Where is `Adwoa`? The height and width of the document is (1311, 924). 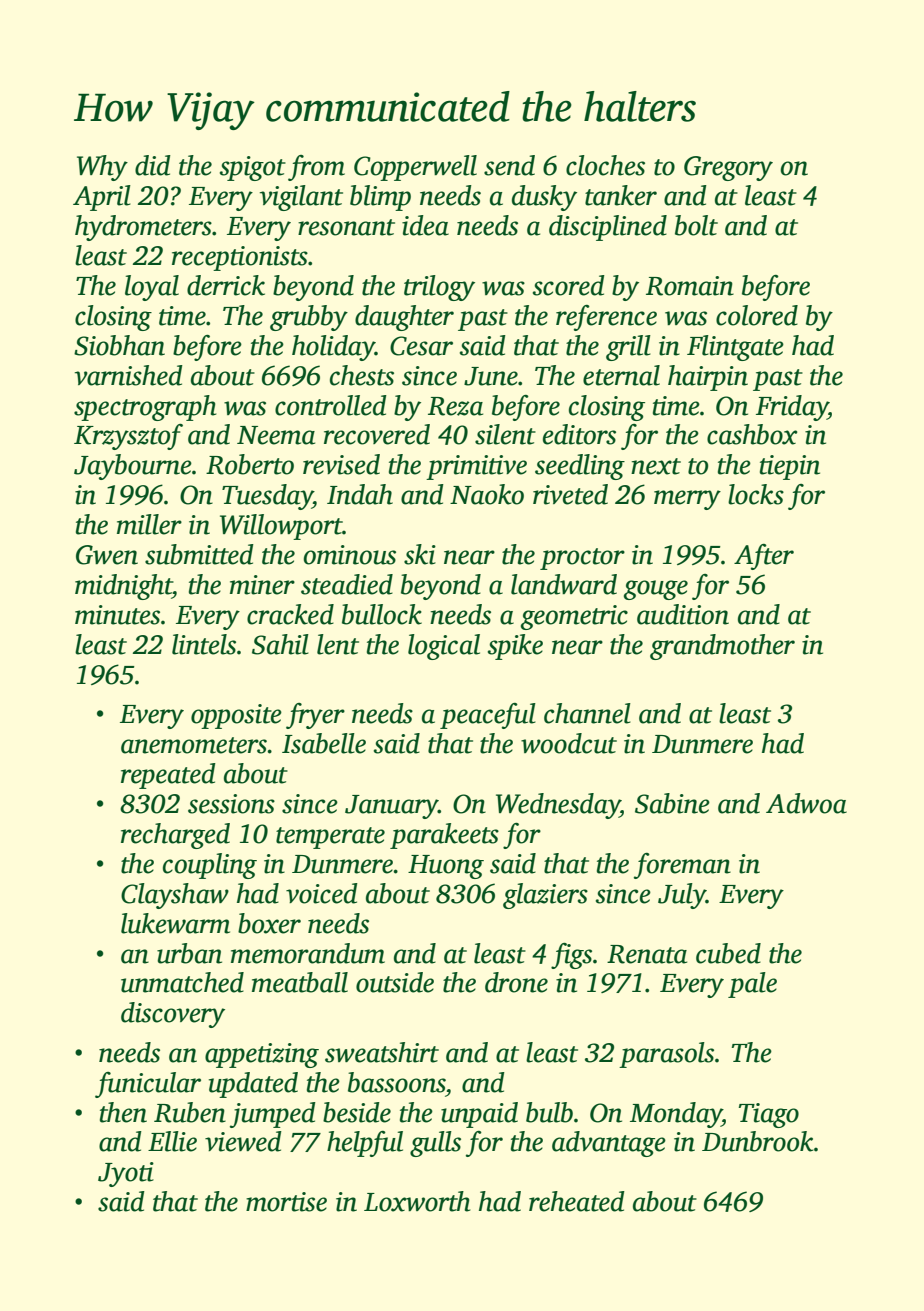 Adwoa is located at coordinates (806, 803).
